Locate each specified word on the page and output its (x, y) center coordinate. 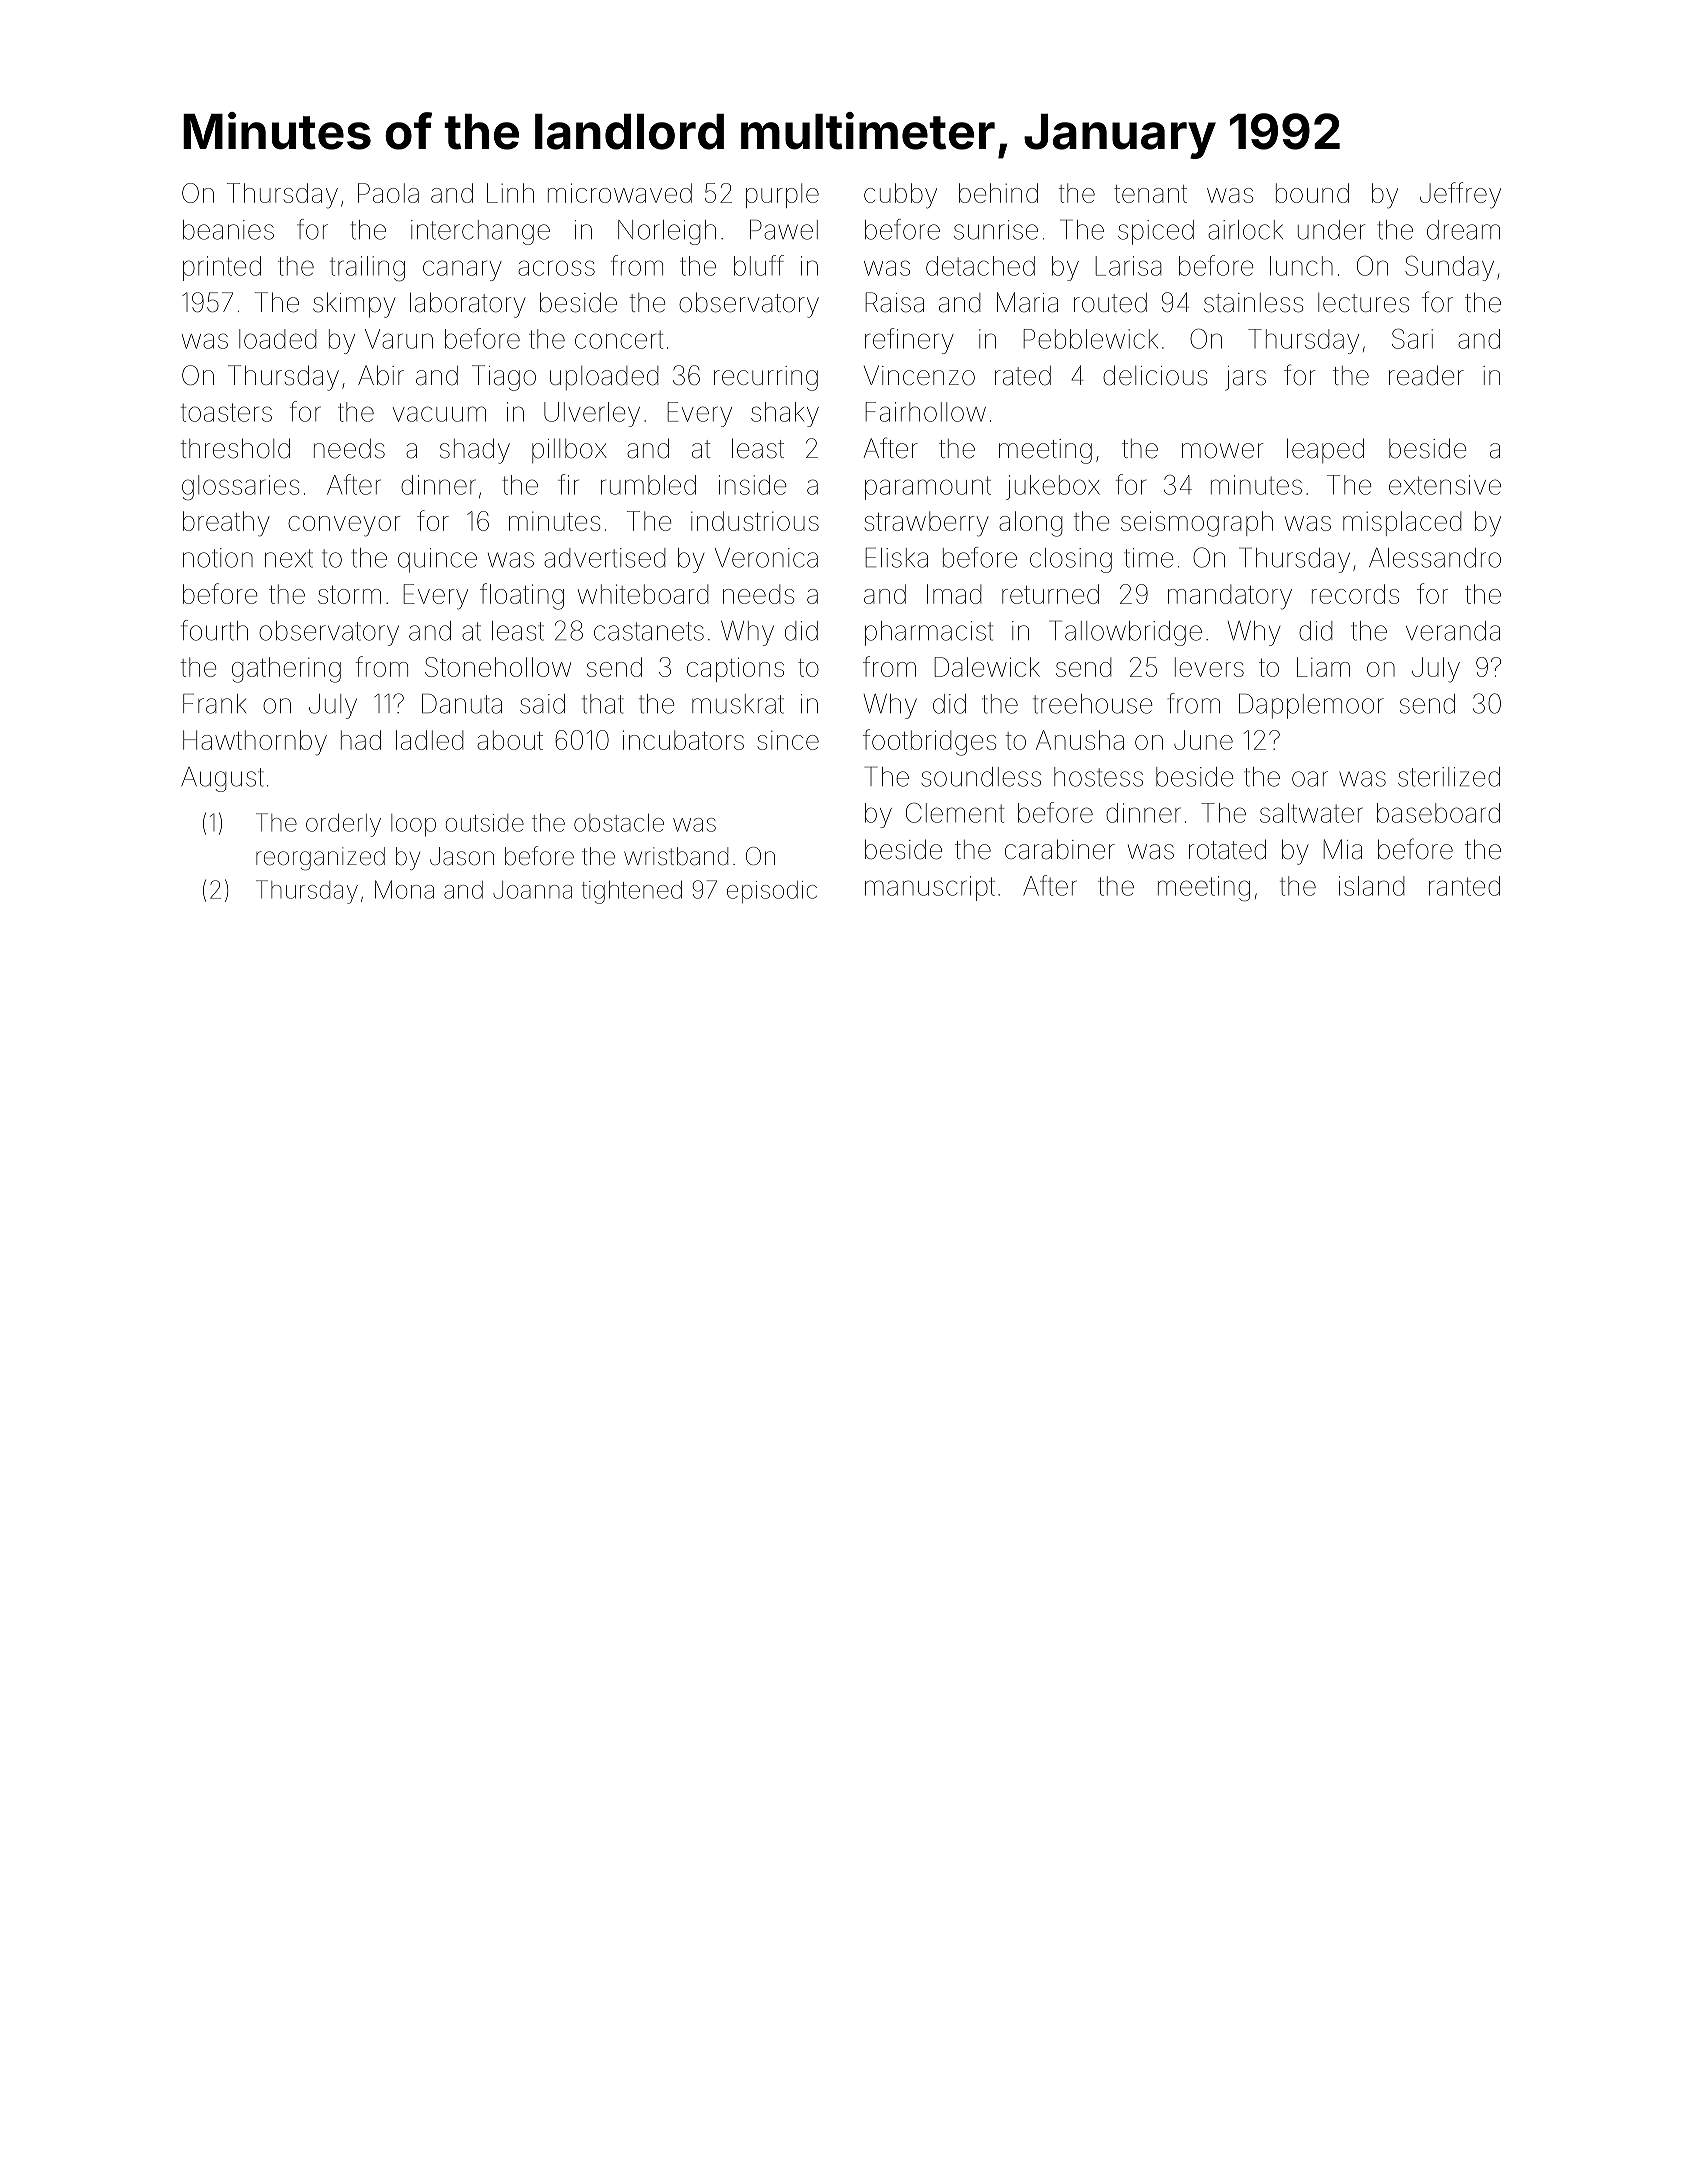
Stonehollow (498, 667)
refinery (909, 341)
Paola (388, 193)
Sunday (1449, 268)
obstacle (619, 822)
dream (1463, 230)
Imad (954, 594)
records (1355, 594)
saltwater (1311, 813)
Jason (462, 856)
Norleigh (667, 232)
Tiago (504, 378)
